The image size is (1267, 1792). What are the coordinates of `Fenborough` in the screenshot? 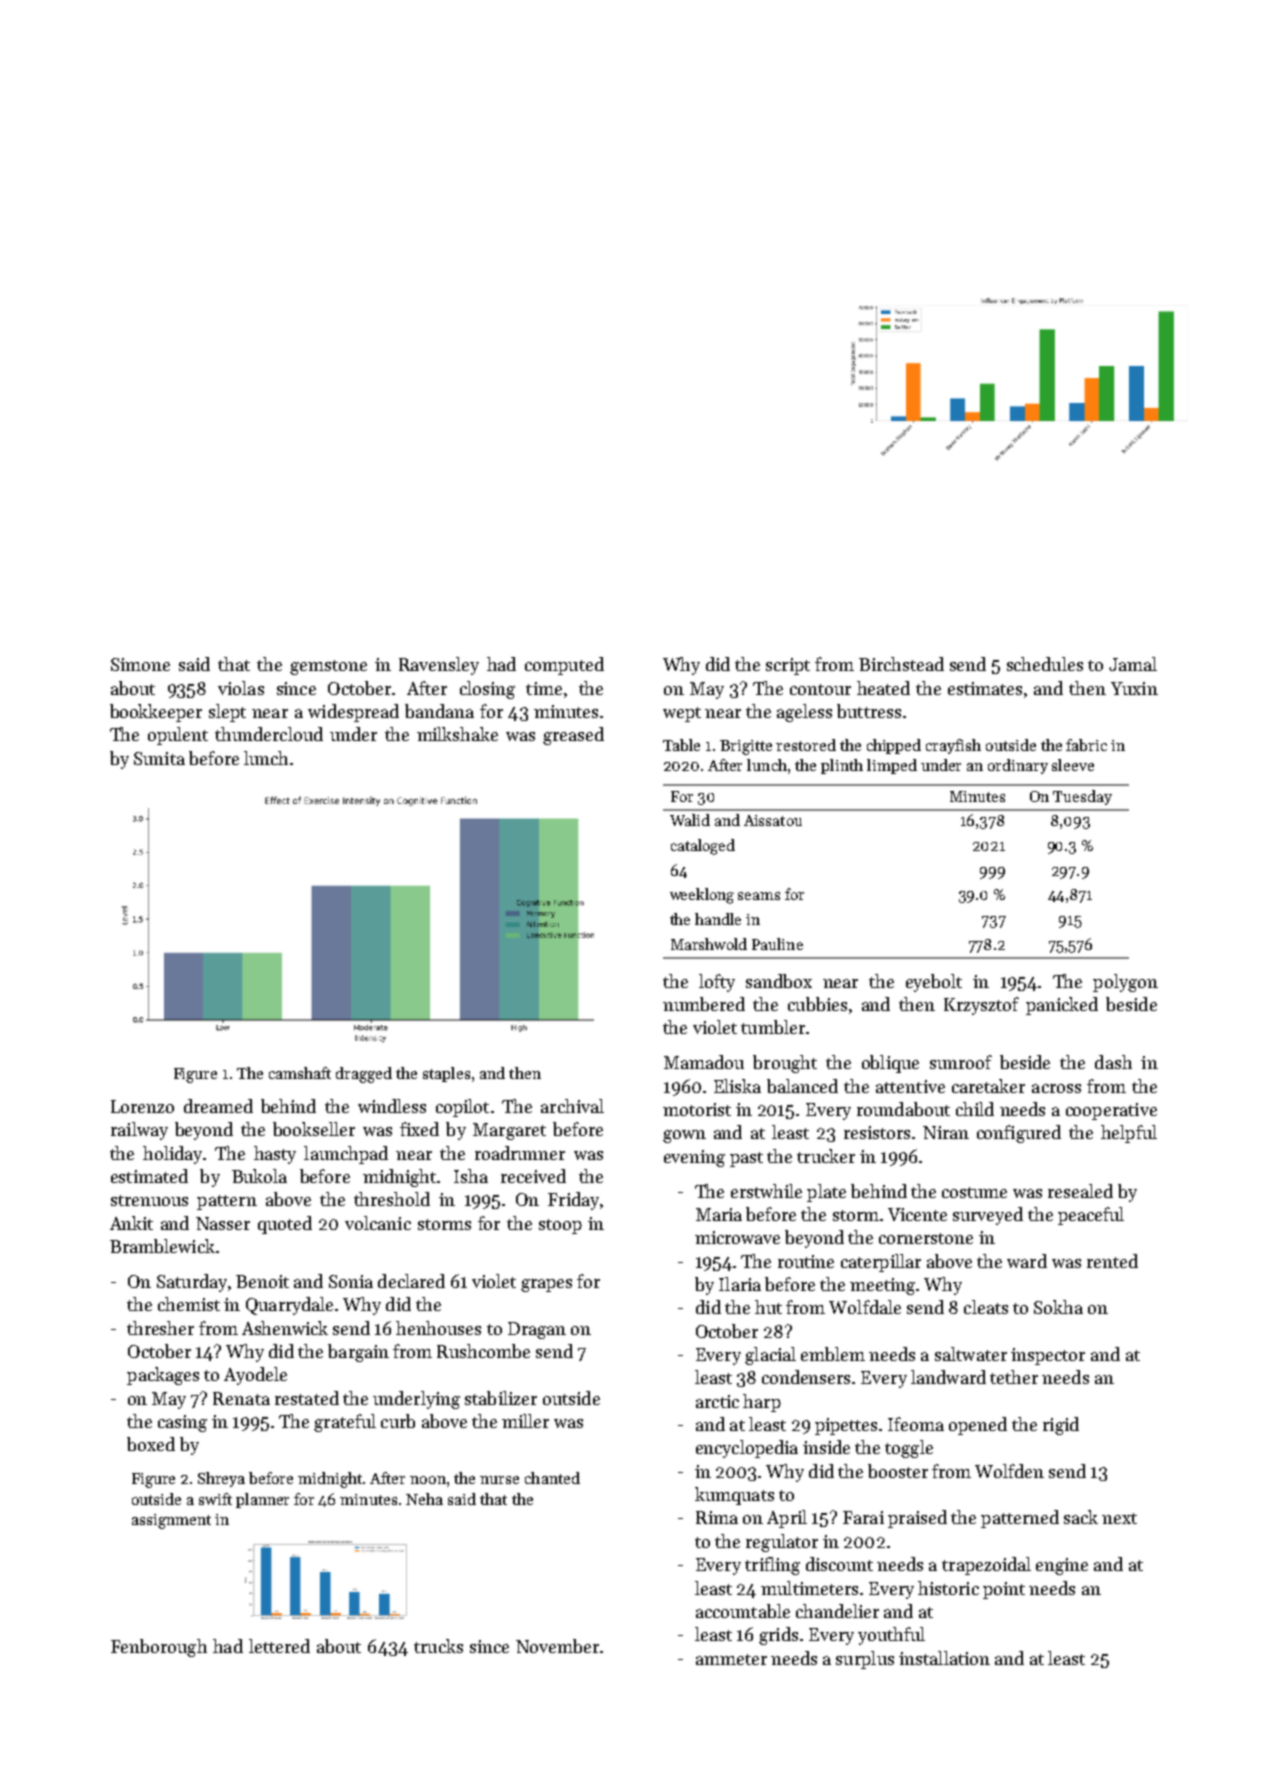 It's located at (159, 1648).
